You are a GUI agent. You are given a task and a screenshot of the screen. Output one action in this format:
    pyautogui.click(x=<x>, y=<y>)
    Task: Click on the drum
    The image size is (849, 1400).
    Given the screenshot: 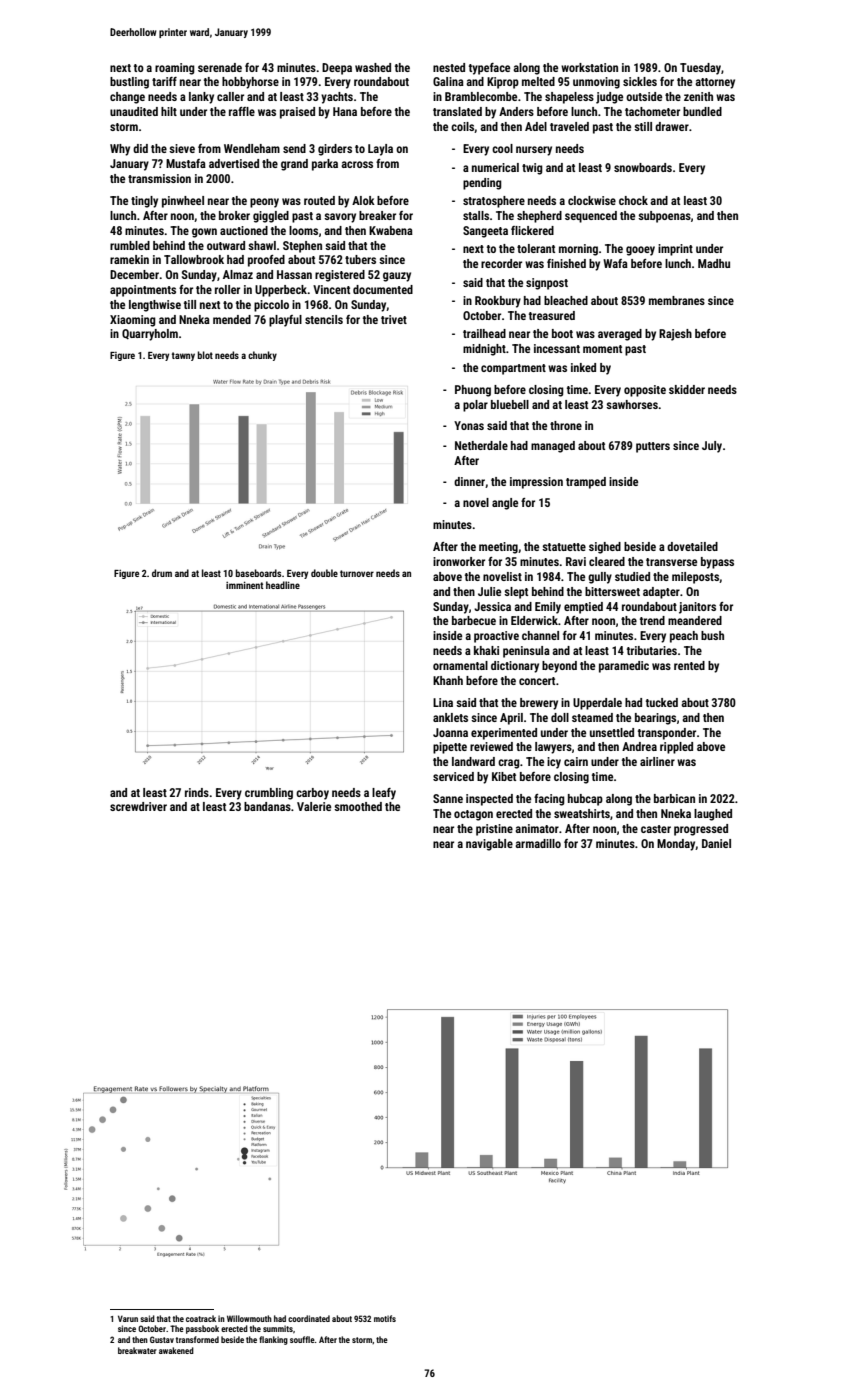 What is the action you would take?
    pyautogui.click(x=162, y=573)
